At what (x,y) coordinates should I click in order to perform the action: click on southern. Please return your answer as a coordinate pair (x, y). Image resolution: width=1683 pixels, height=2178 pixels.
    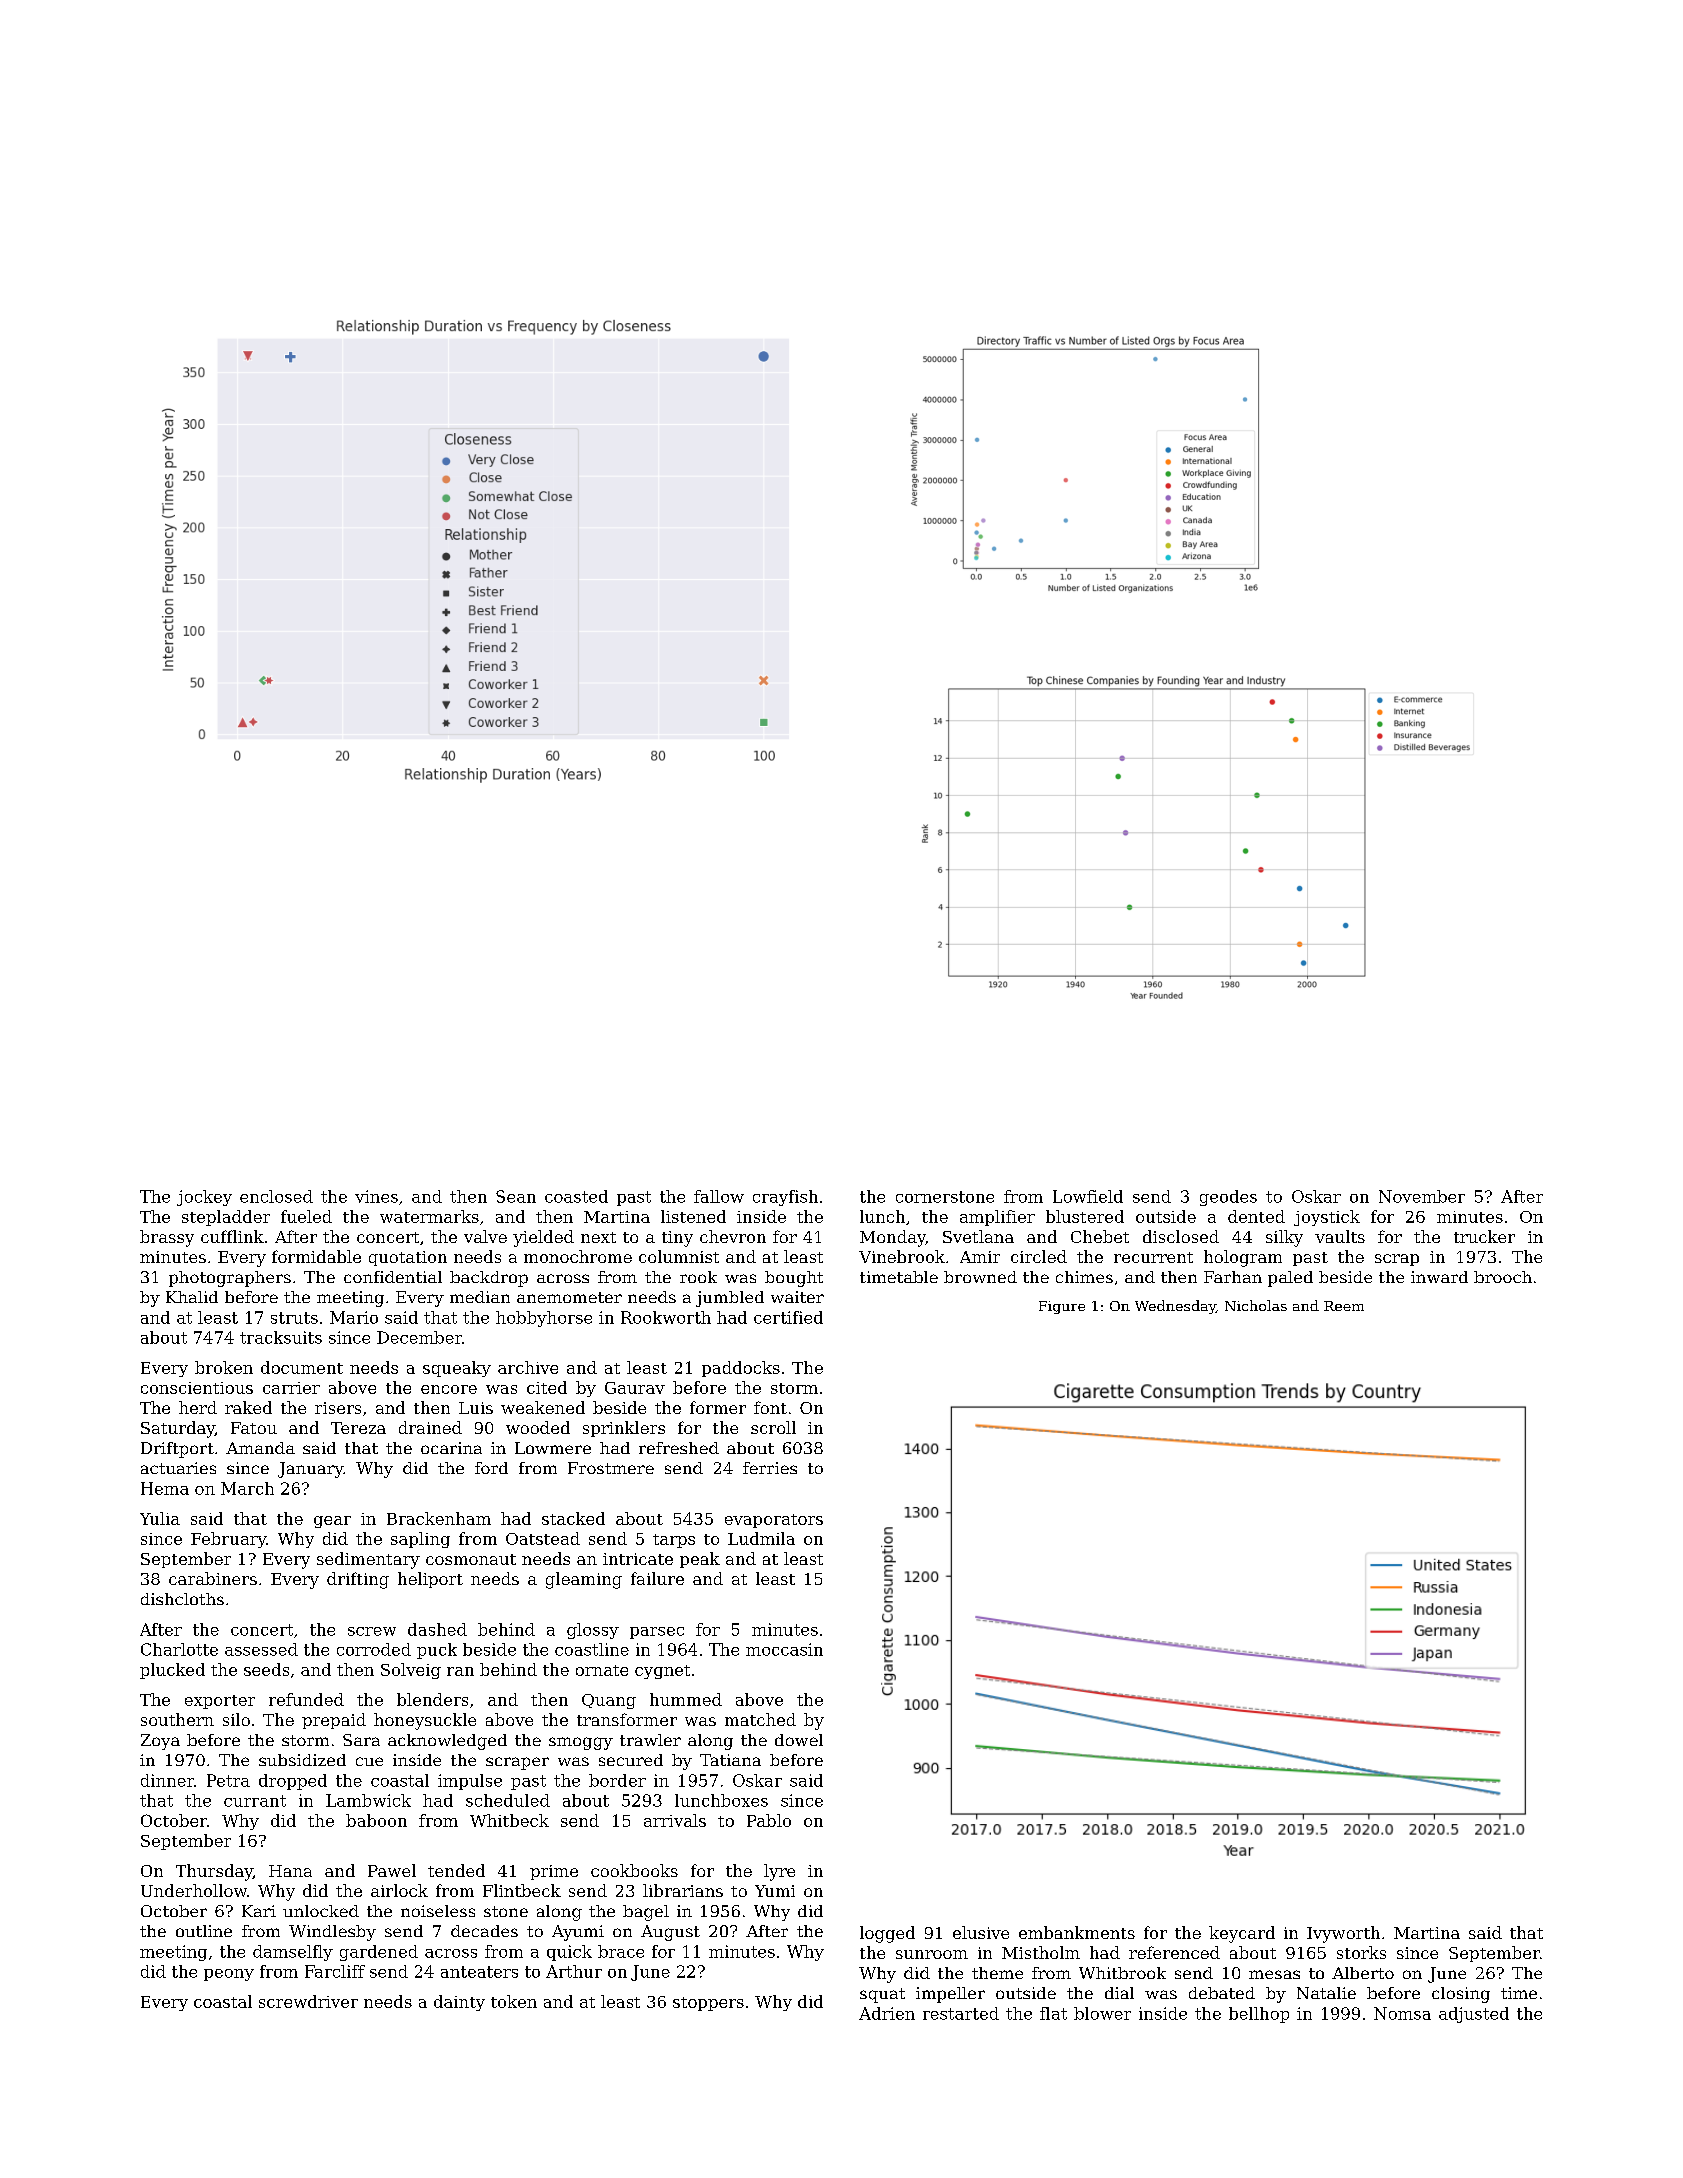
    Looking at the image, I should click on (177, 1719).
